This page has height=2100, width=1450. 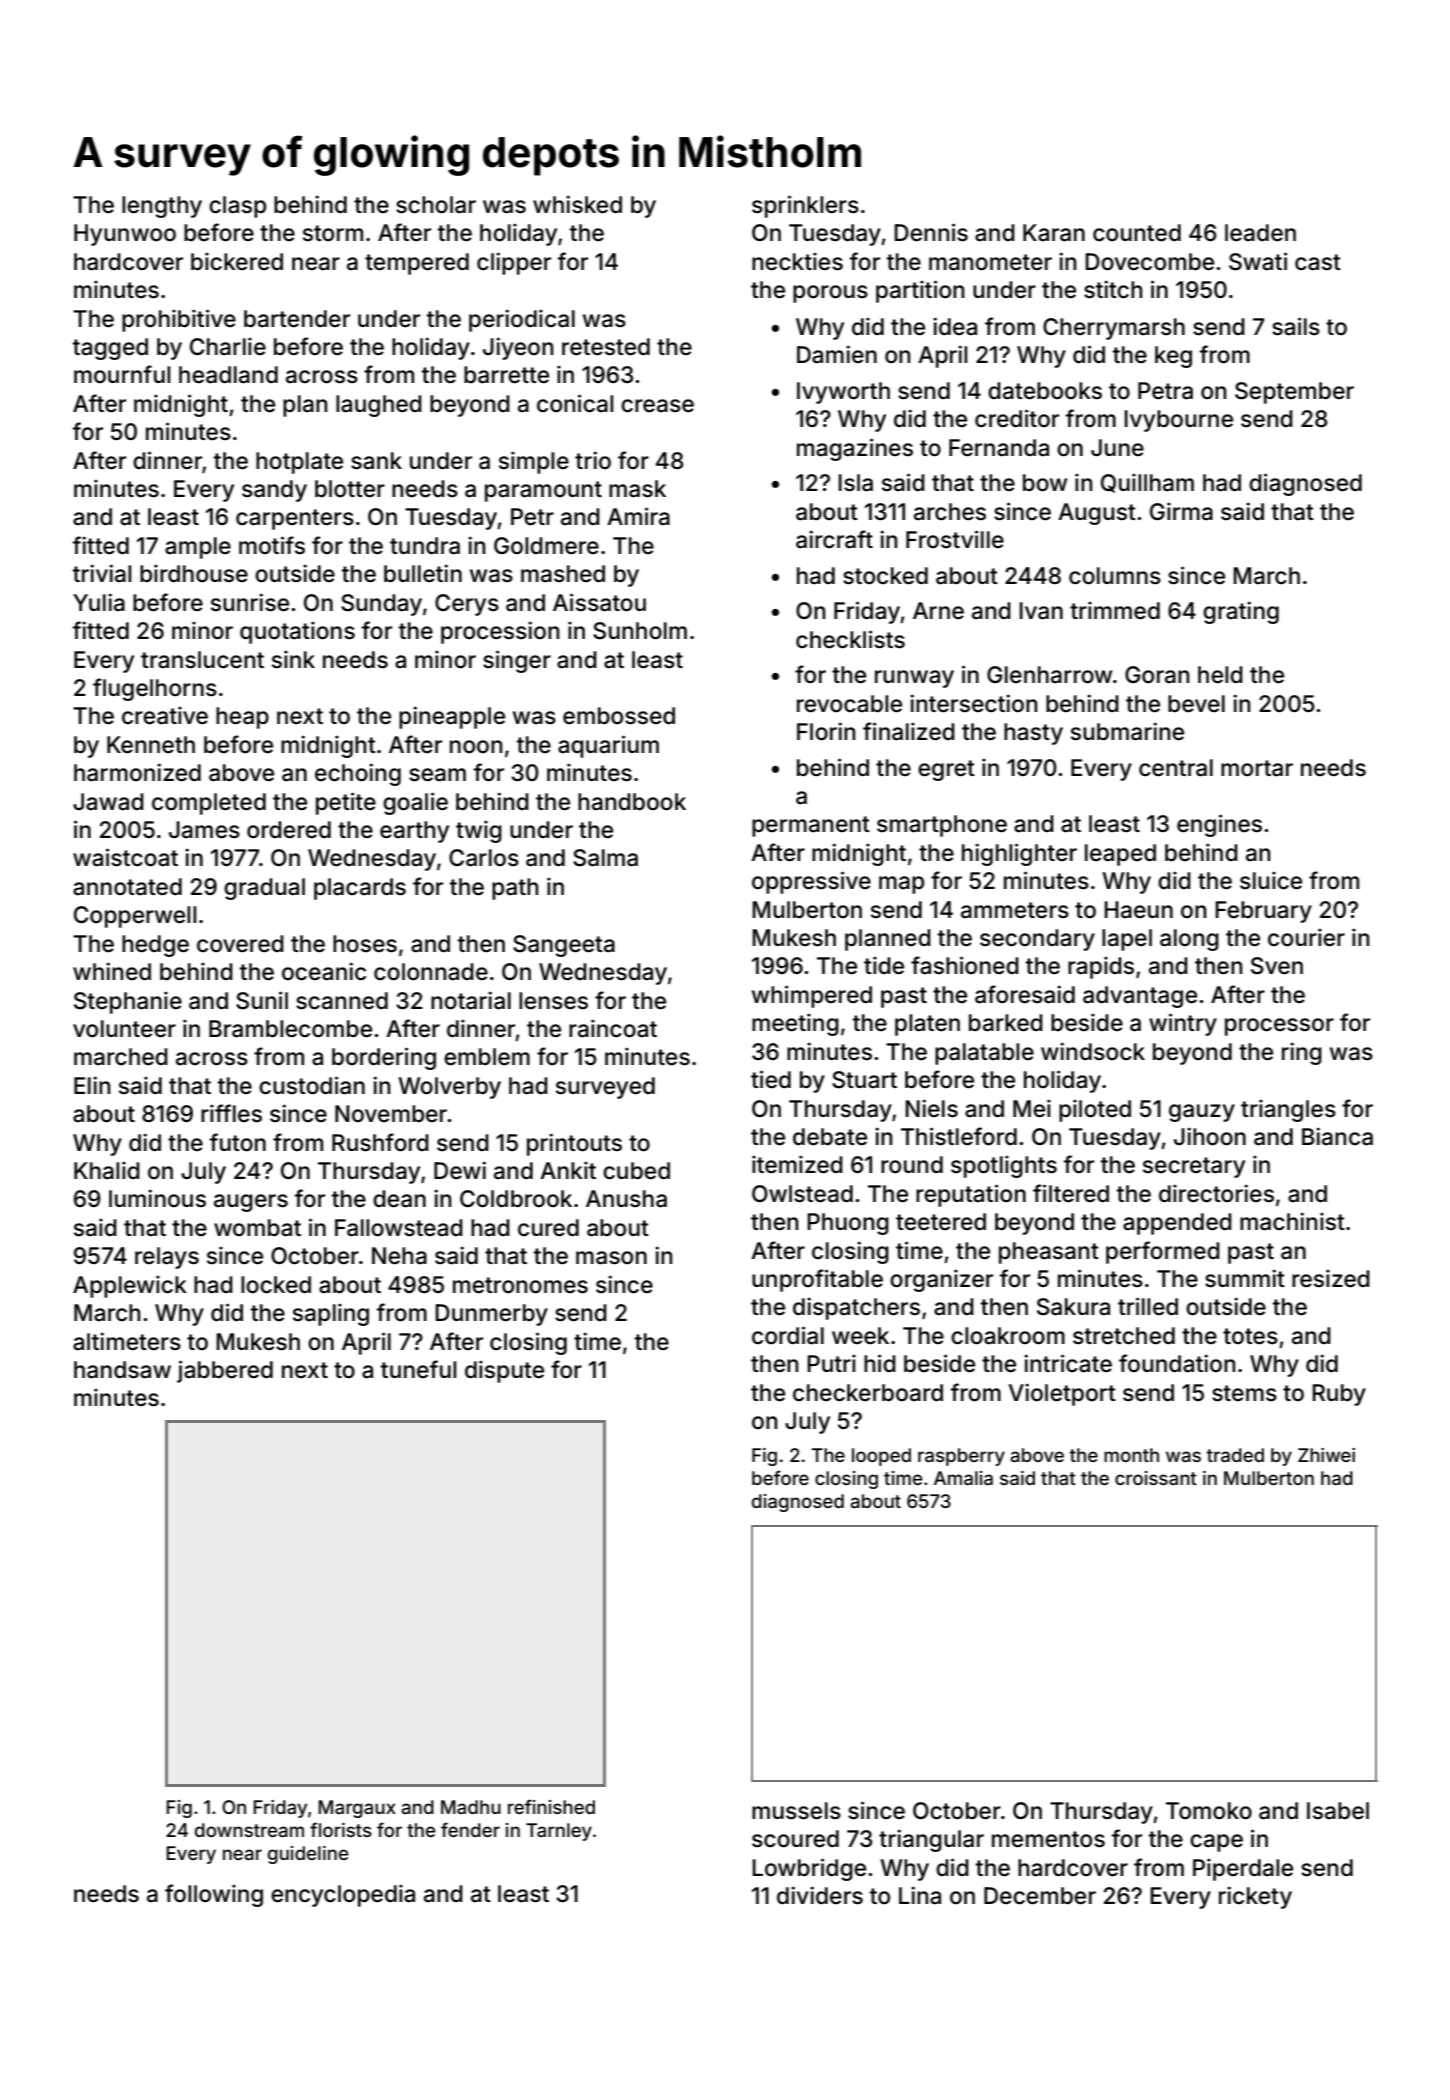 I want to click on highlighter, so click(x=1019, y=854).
